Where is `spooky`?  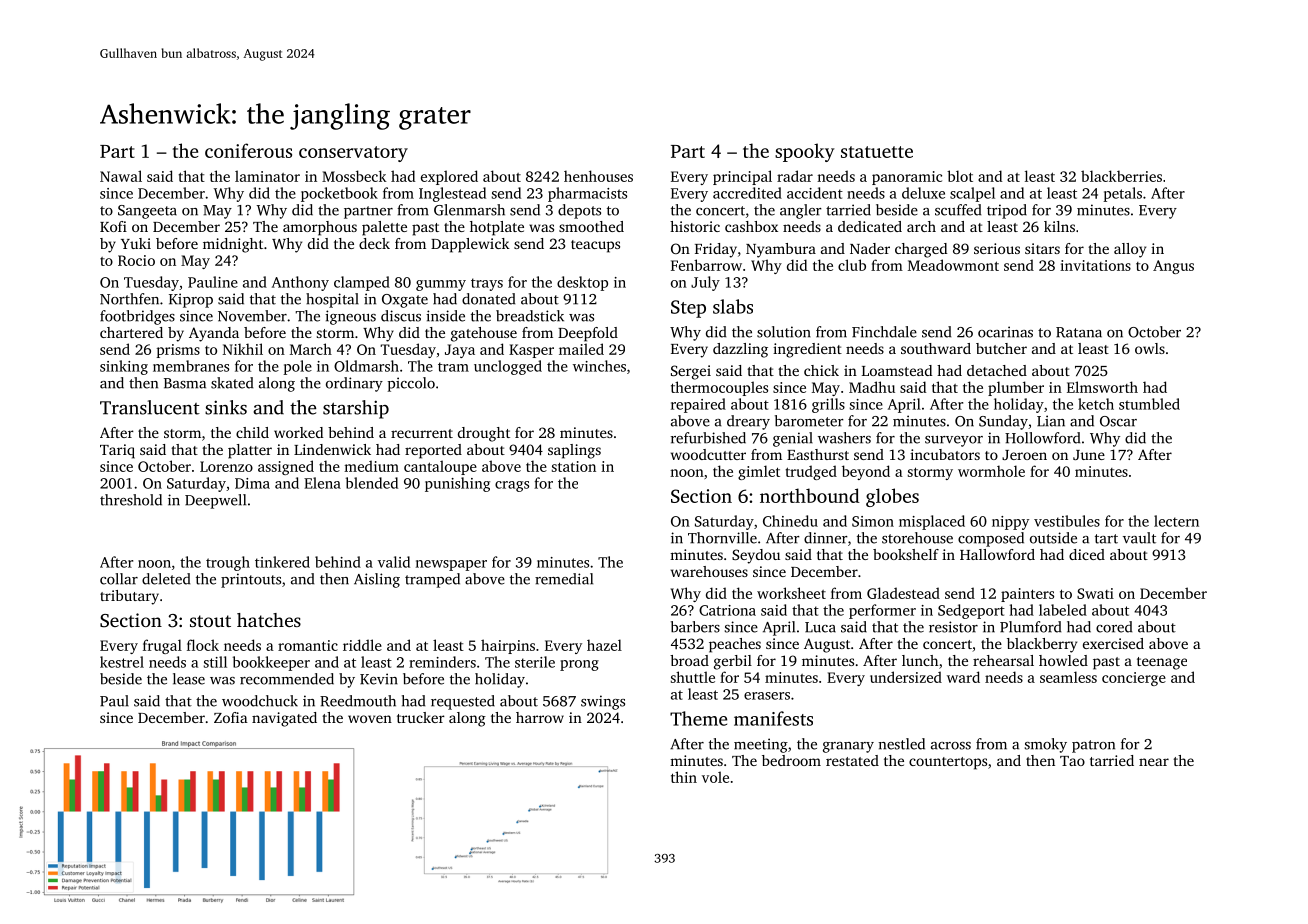
spooky is located at coordinates (805, 152).
